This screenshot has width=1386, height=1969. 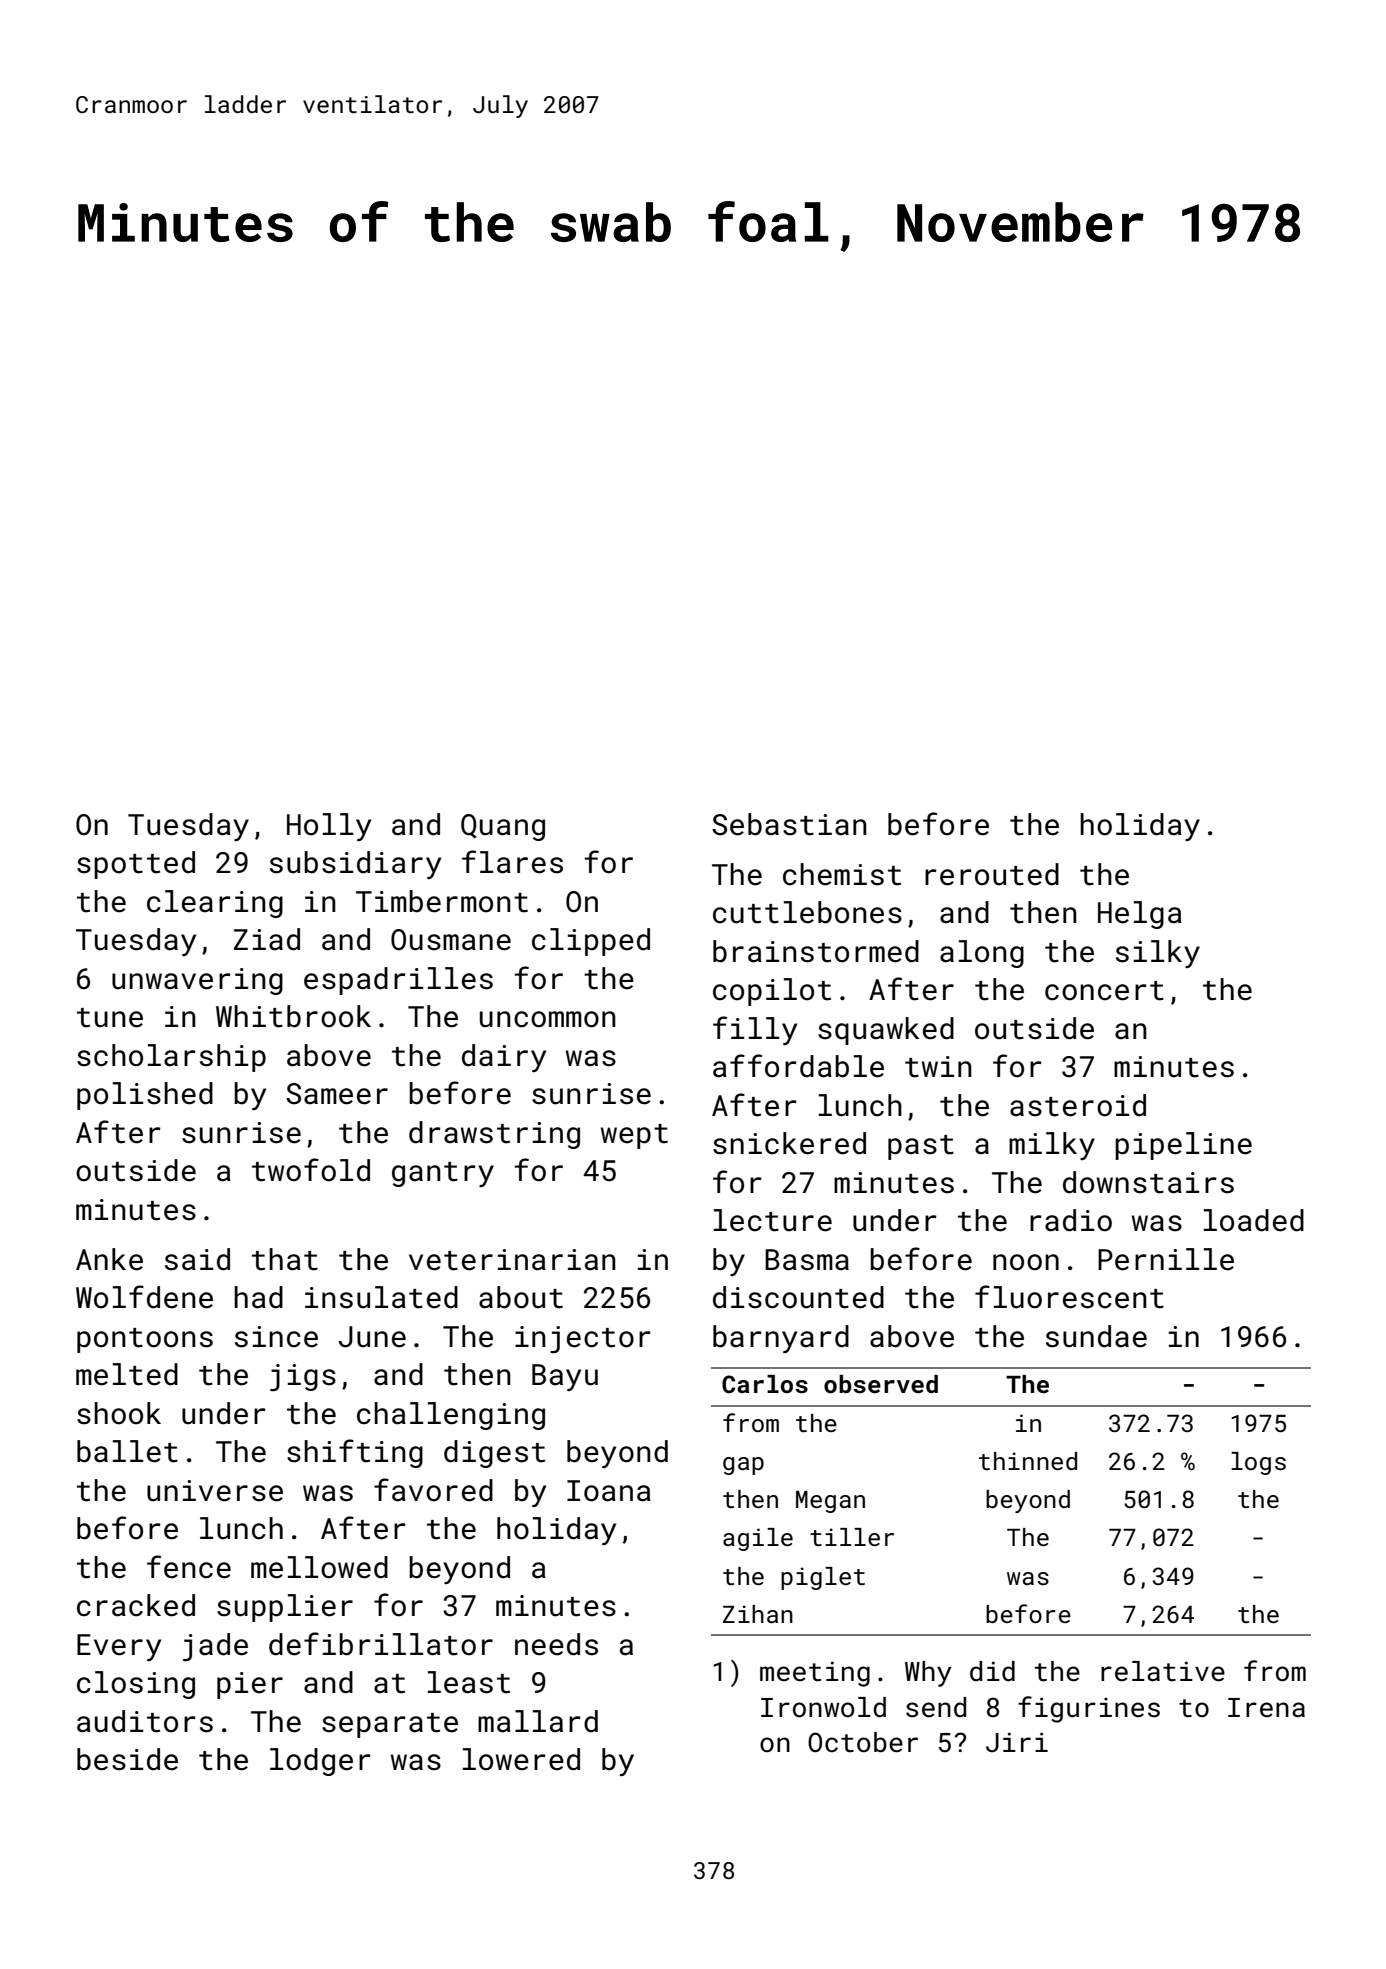 I want to click on polished, so click(x=145, y=1096).
